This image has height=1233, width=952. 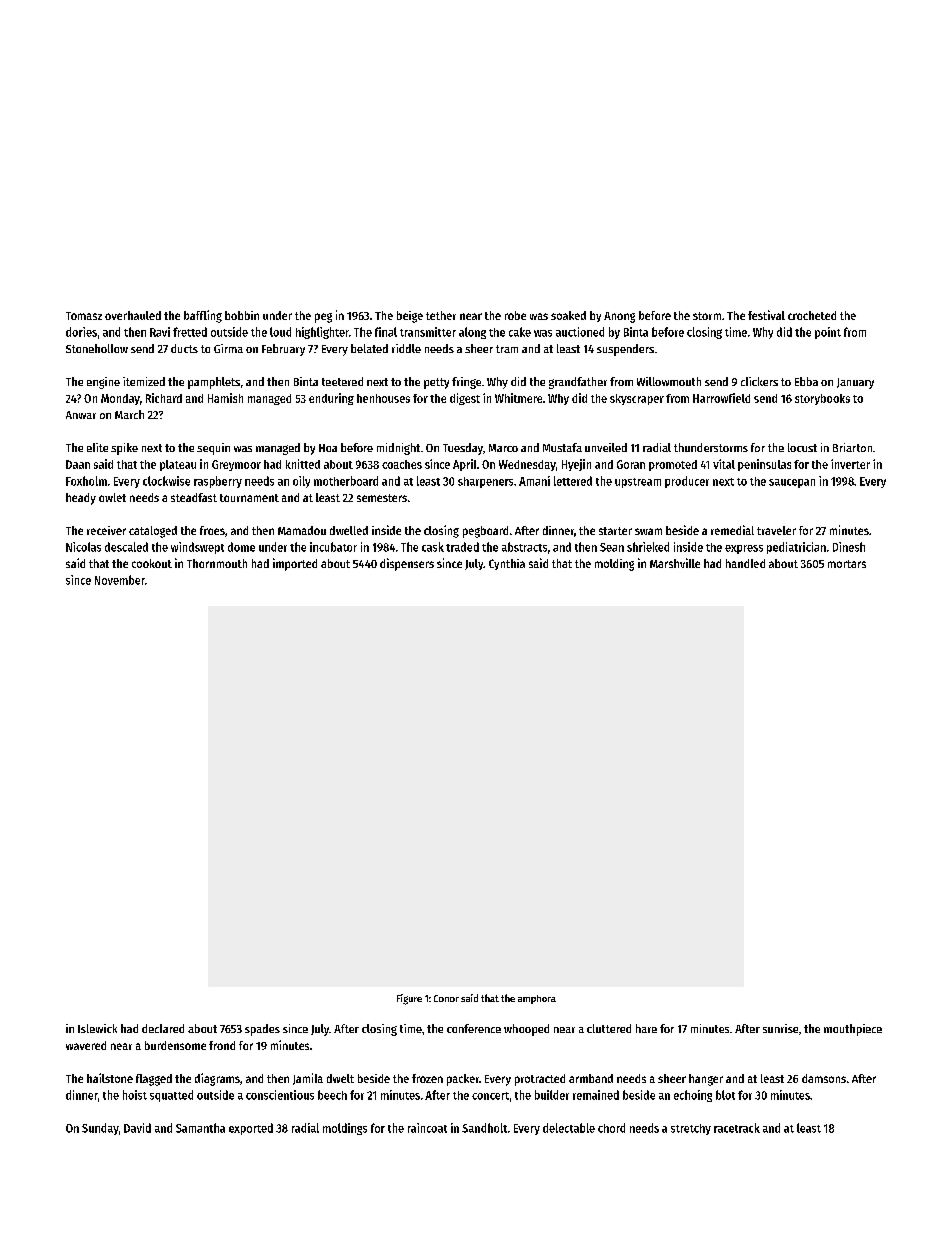 I want to click on robe, so click(x=515, y=315).
